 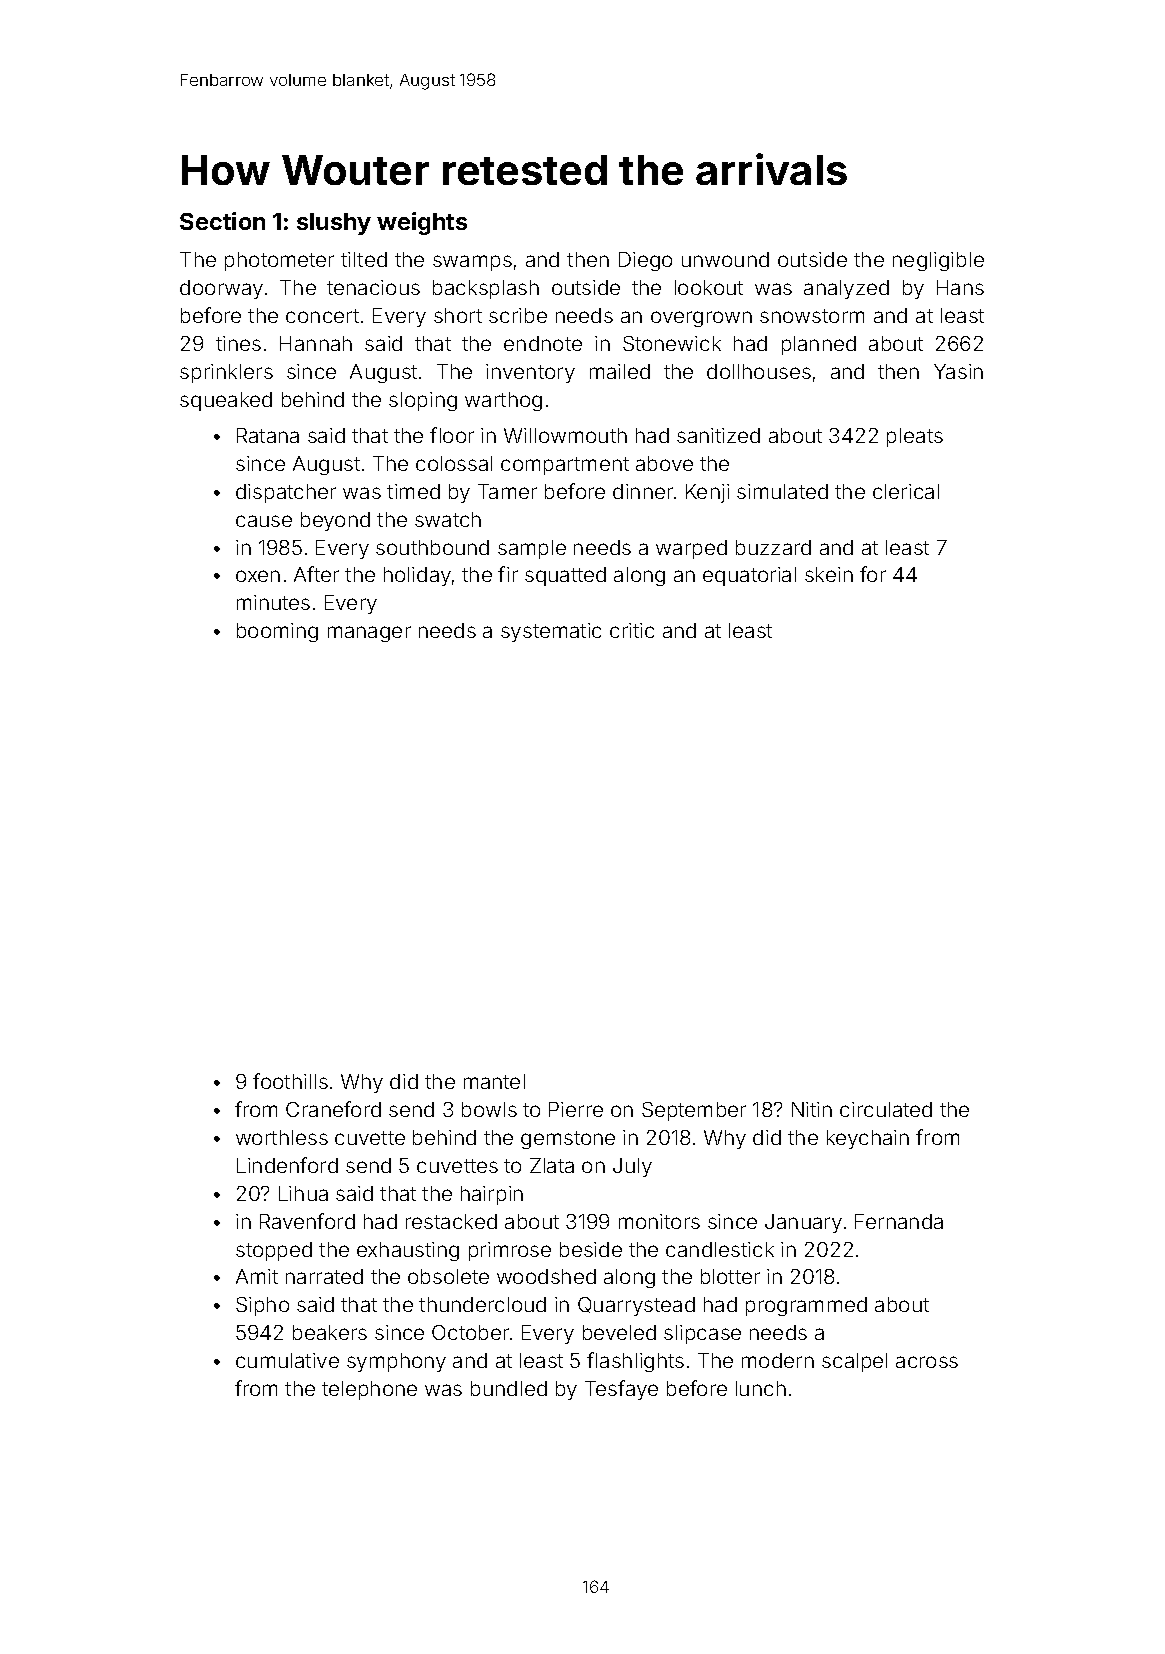 What do you see at coordinates (725, 259) in the page?
I see `unwound` at bounding box center [725, 259].
